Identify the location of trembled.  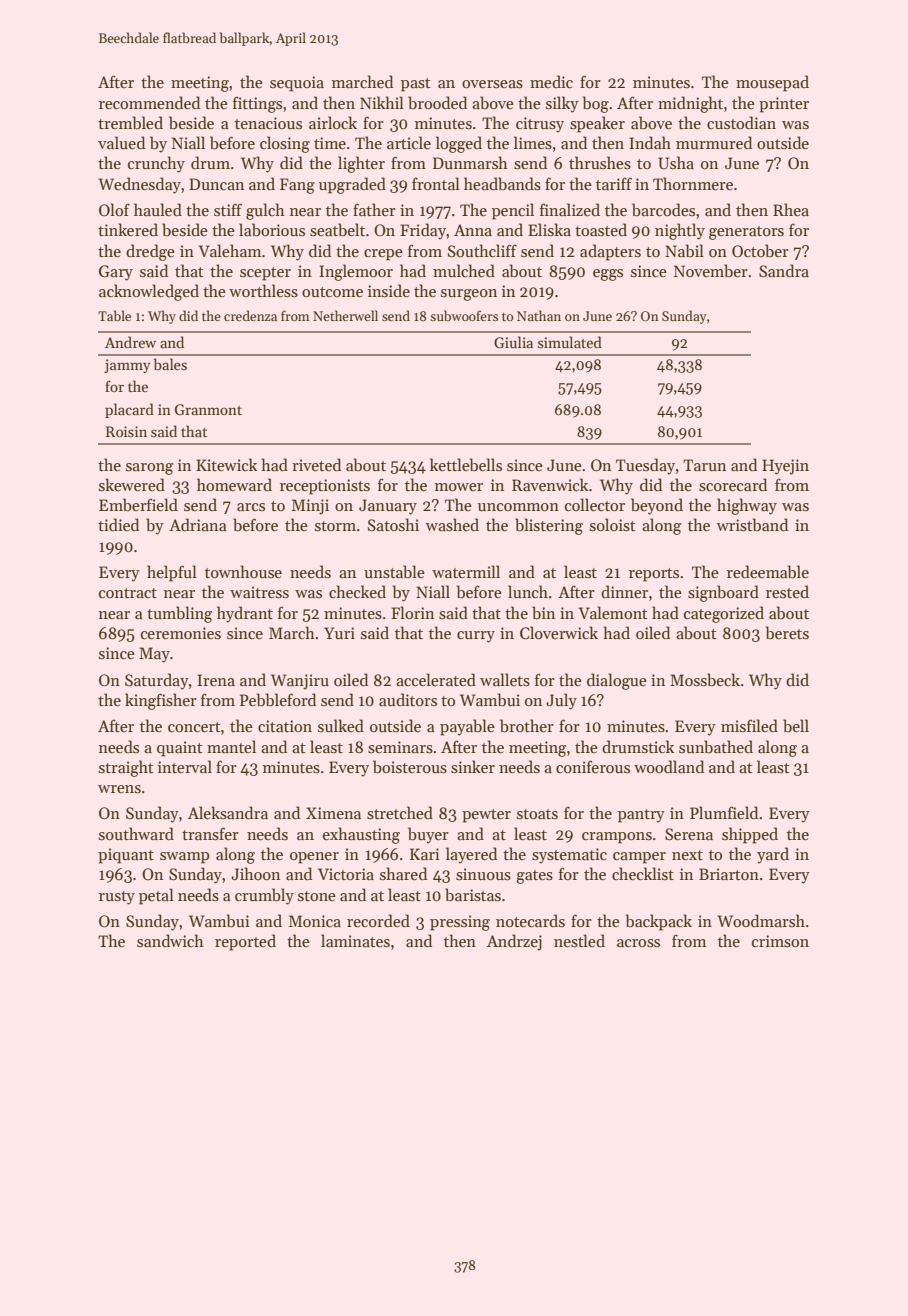
(130, 123).
